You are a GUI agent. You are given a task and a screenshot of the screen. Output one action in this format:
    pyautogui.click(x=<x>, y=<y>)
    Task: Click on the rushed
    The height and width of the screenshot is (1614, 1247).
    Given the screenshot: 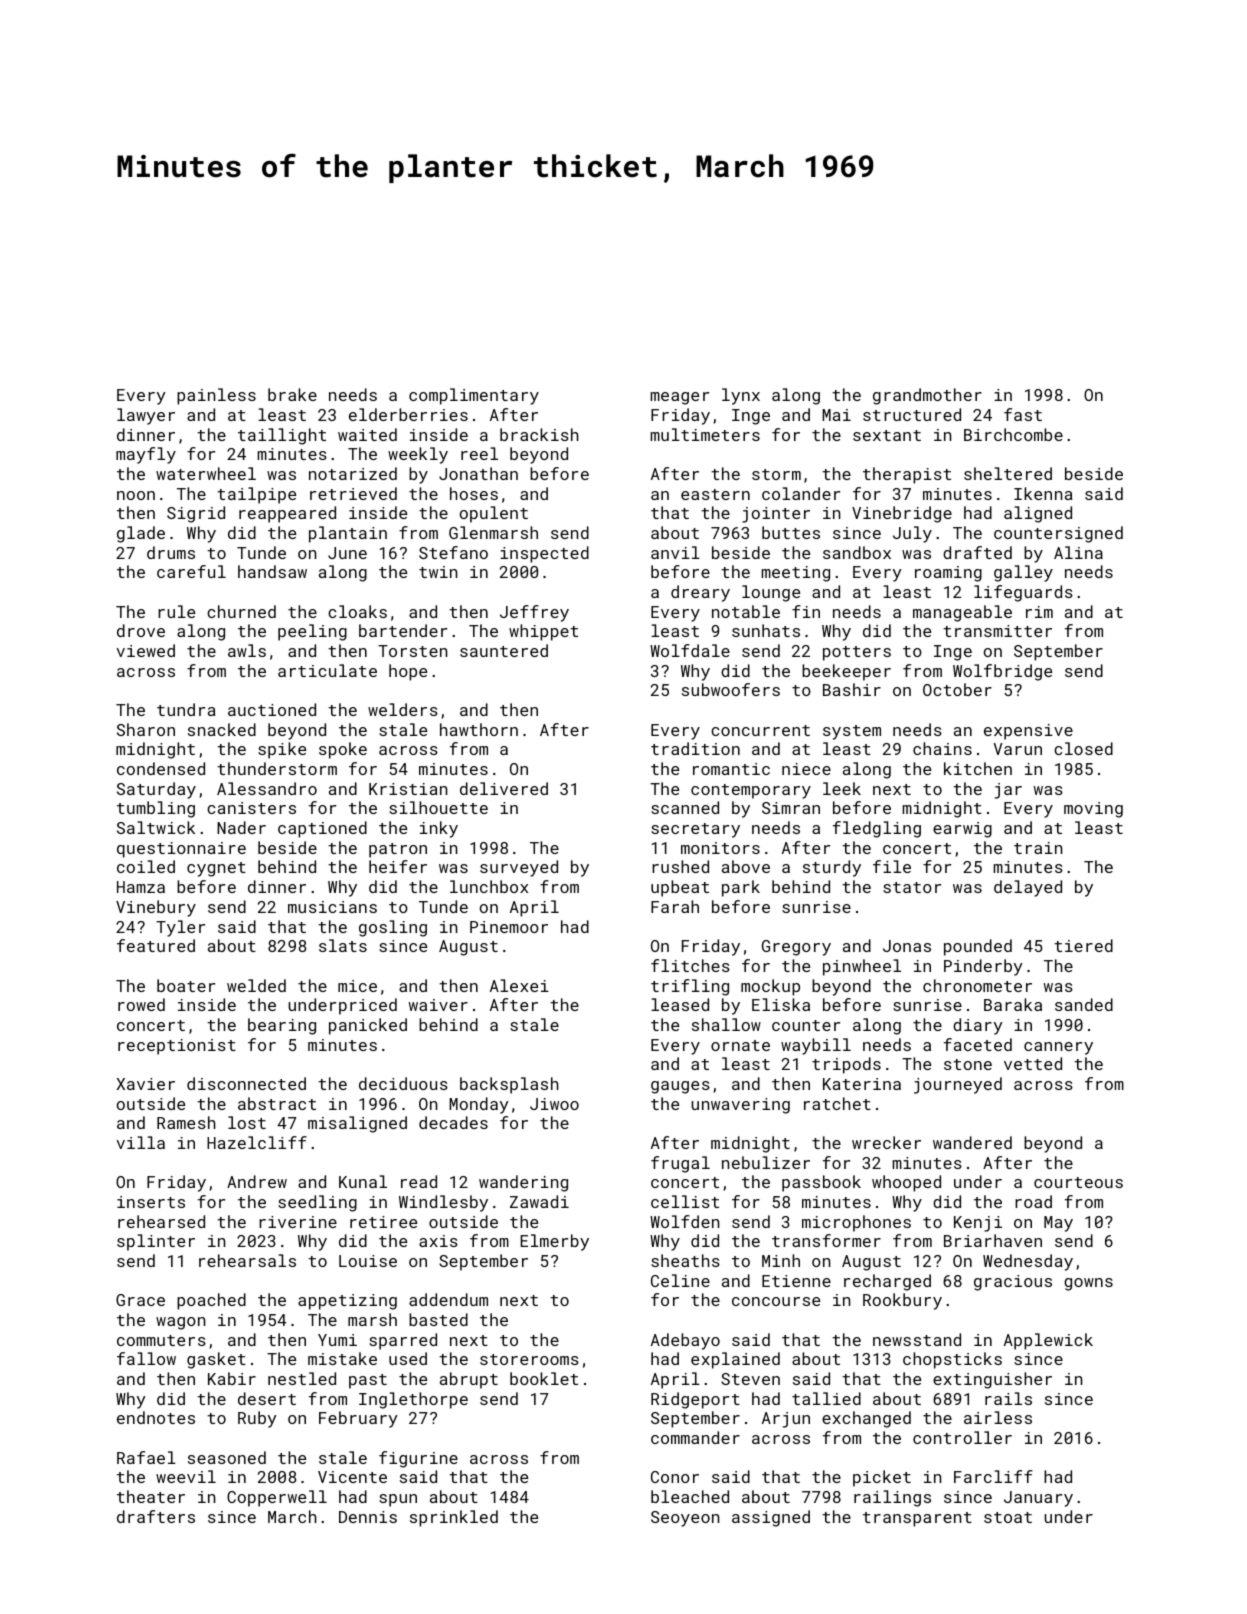 What is the action you would take?
    pyautogui.click(x=680, y=866)
